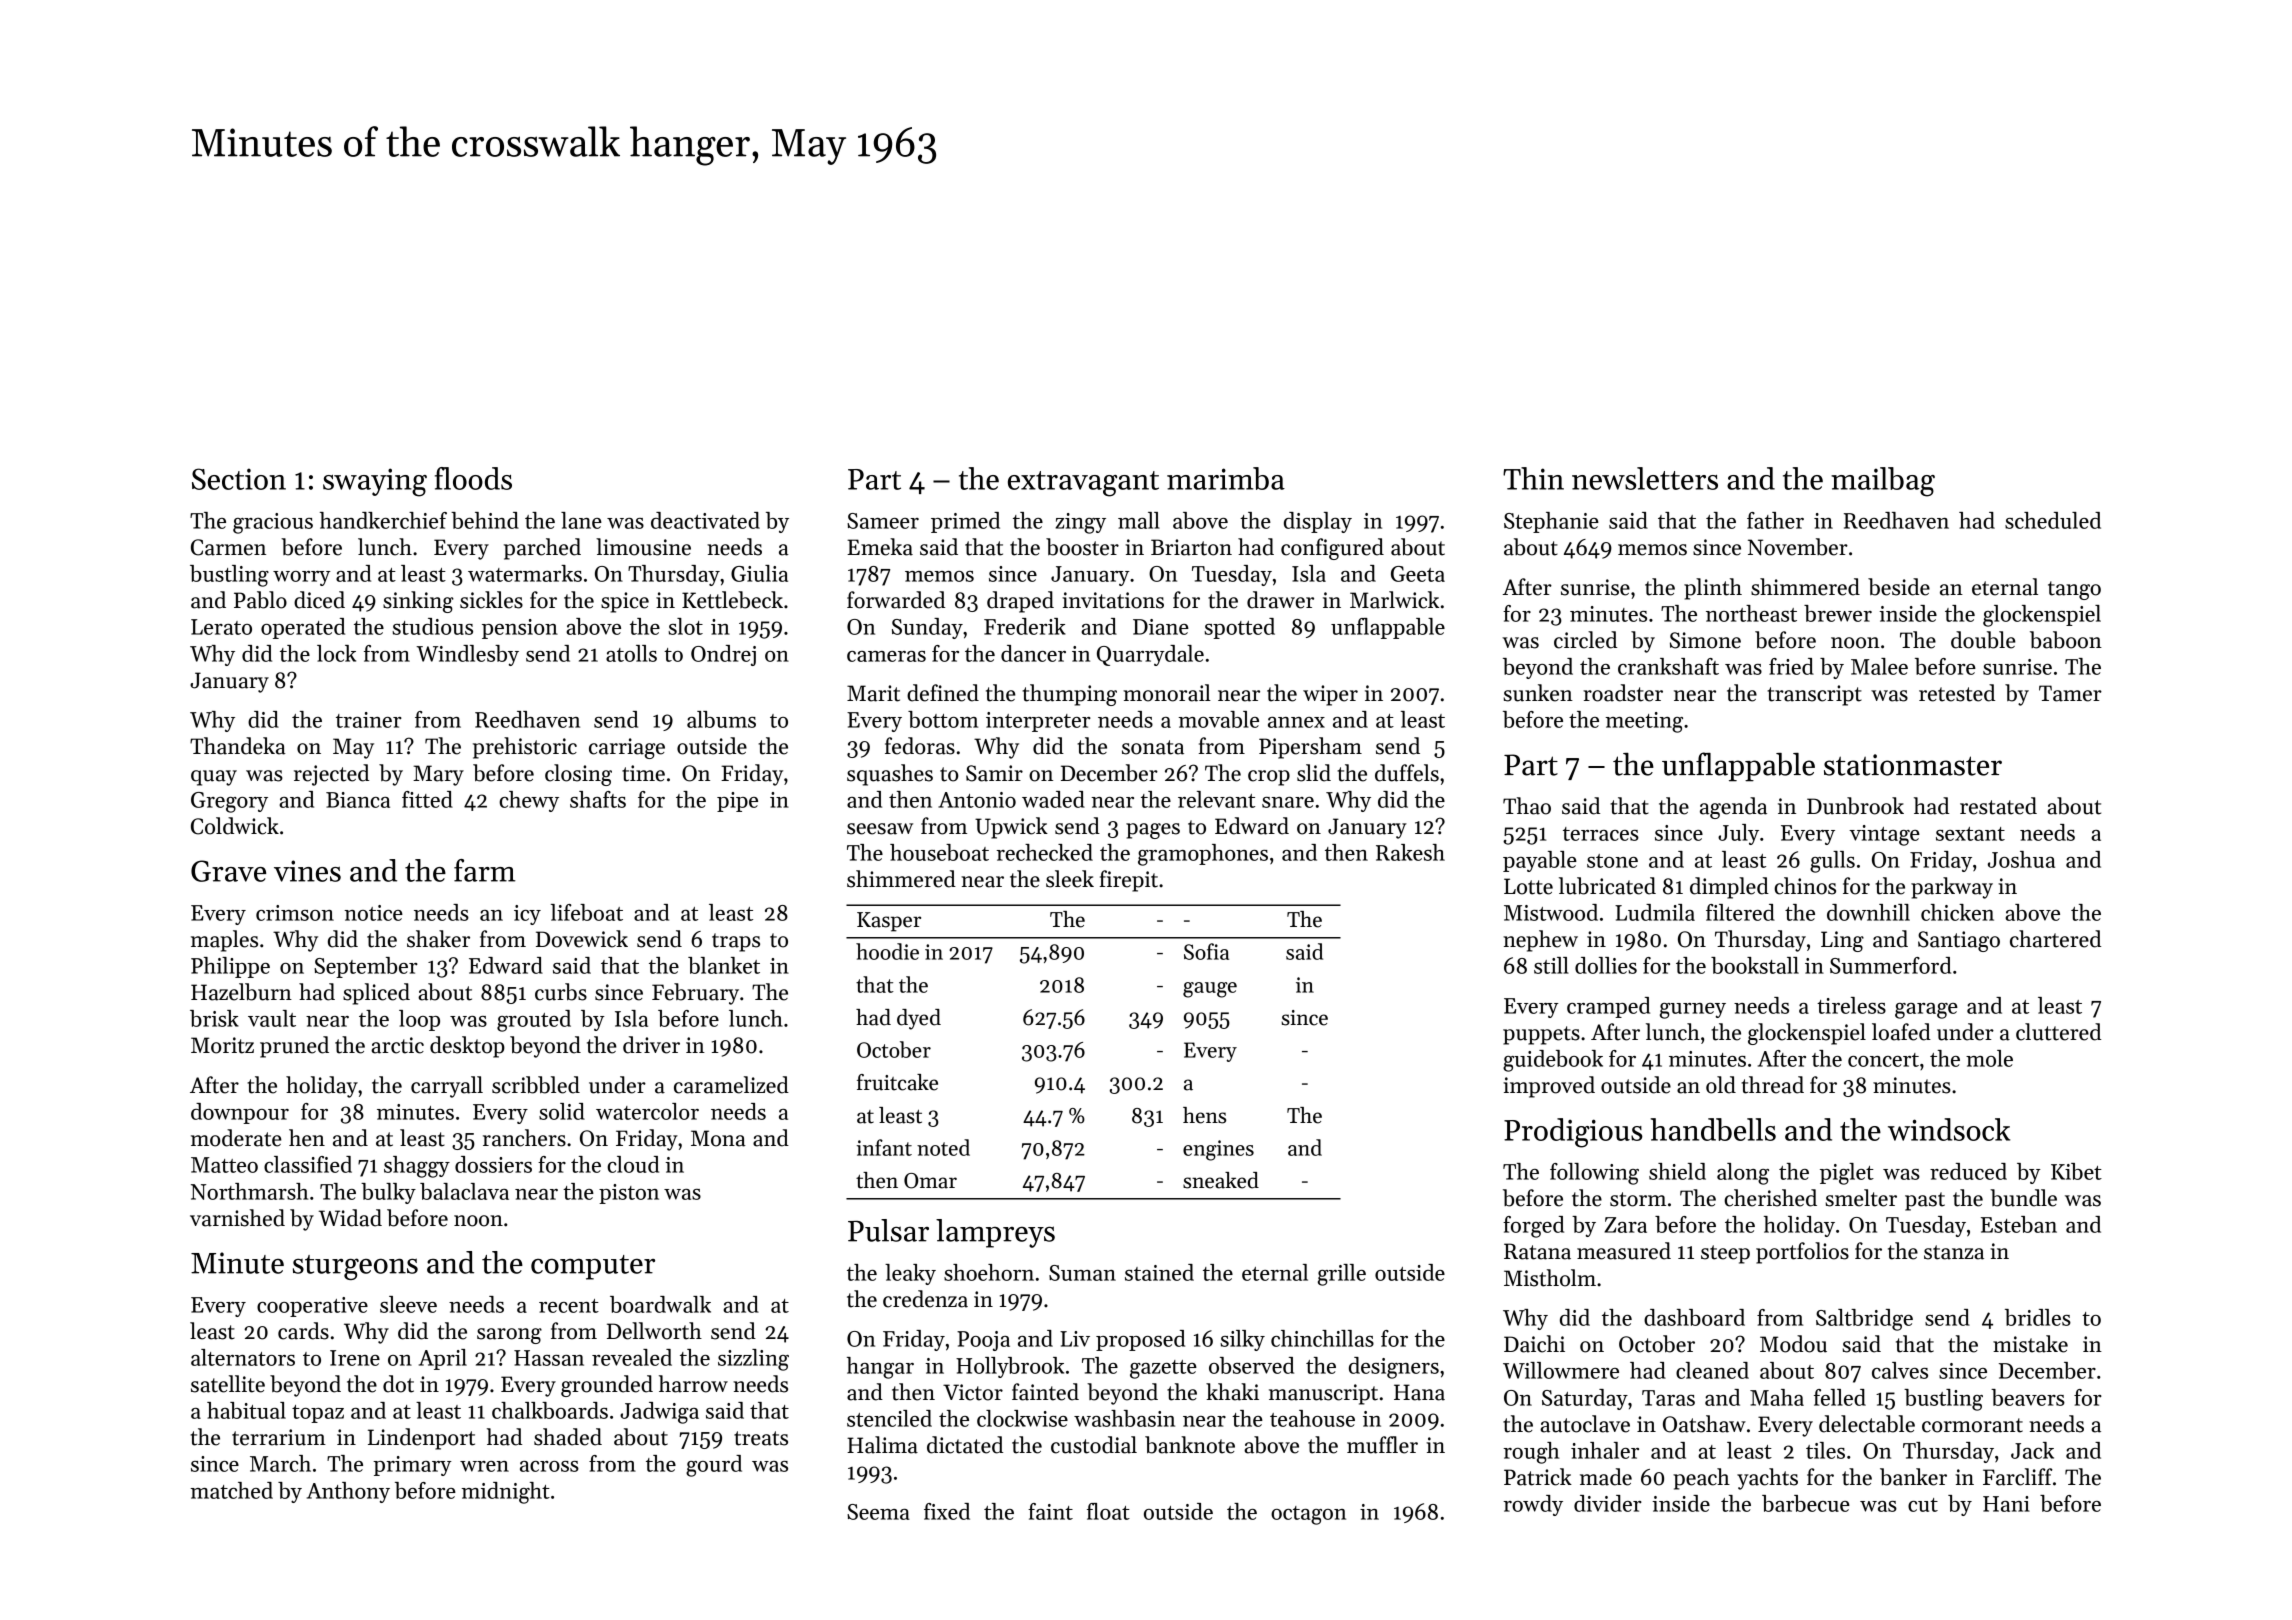 The image size is (2292, 1620). What do you see at coordinates (1083, 484) in the screenshot?
I see `extravagant` at bounding box center [1083, 484].
